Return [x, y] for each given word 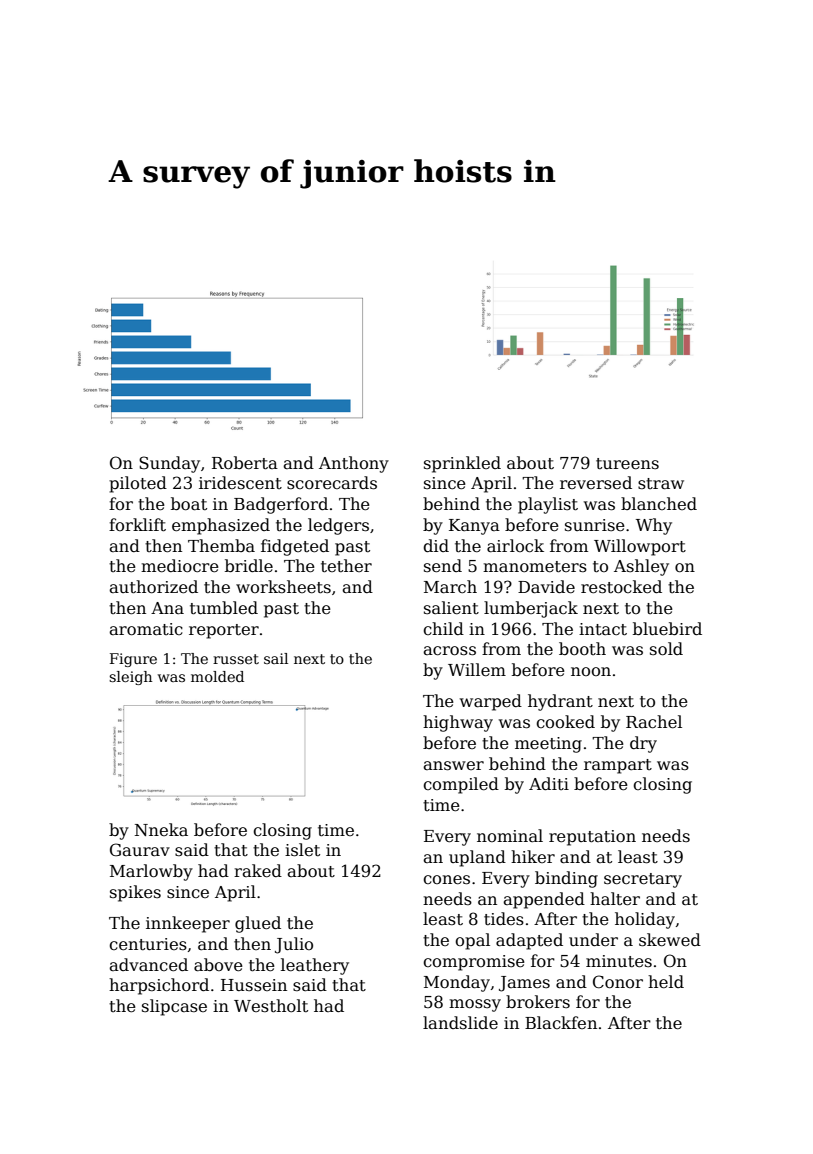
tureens [627, 464]
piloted [138, 484]
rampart [618, 766]
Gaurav [140, 849]
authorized [153, 587]
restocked [621, 587]
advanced [148, 965]
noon [591, 671]
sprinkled [462, 464]
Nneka [161, 830]
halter [615, 899]
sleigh [130, 678]
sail [276, 658]
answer [453, 766]
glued [258, 924]
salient [451, 608]
